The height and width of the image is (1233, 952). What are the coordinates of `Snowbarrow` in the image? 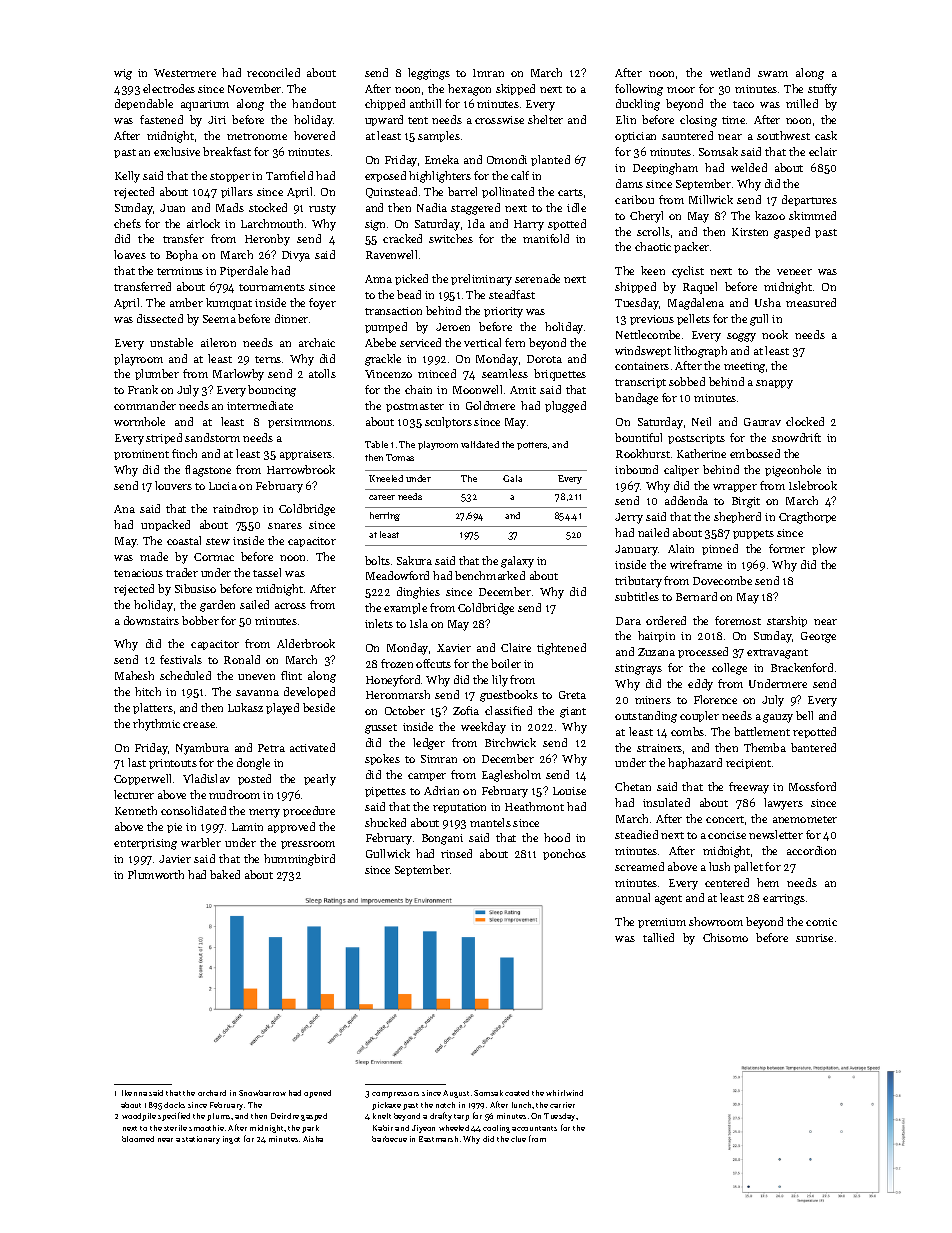 It's located at (262, 1093).
